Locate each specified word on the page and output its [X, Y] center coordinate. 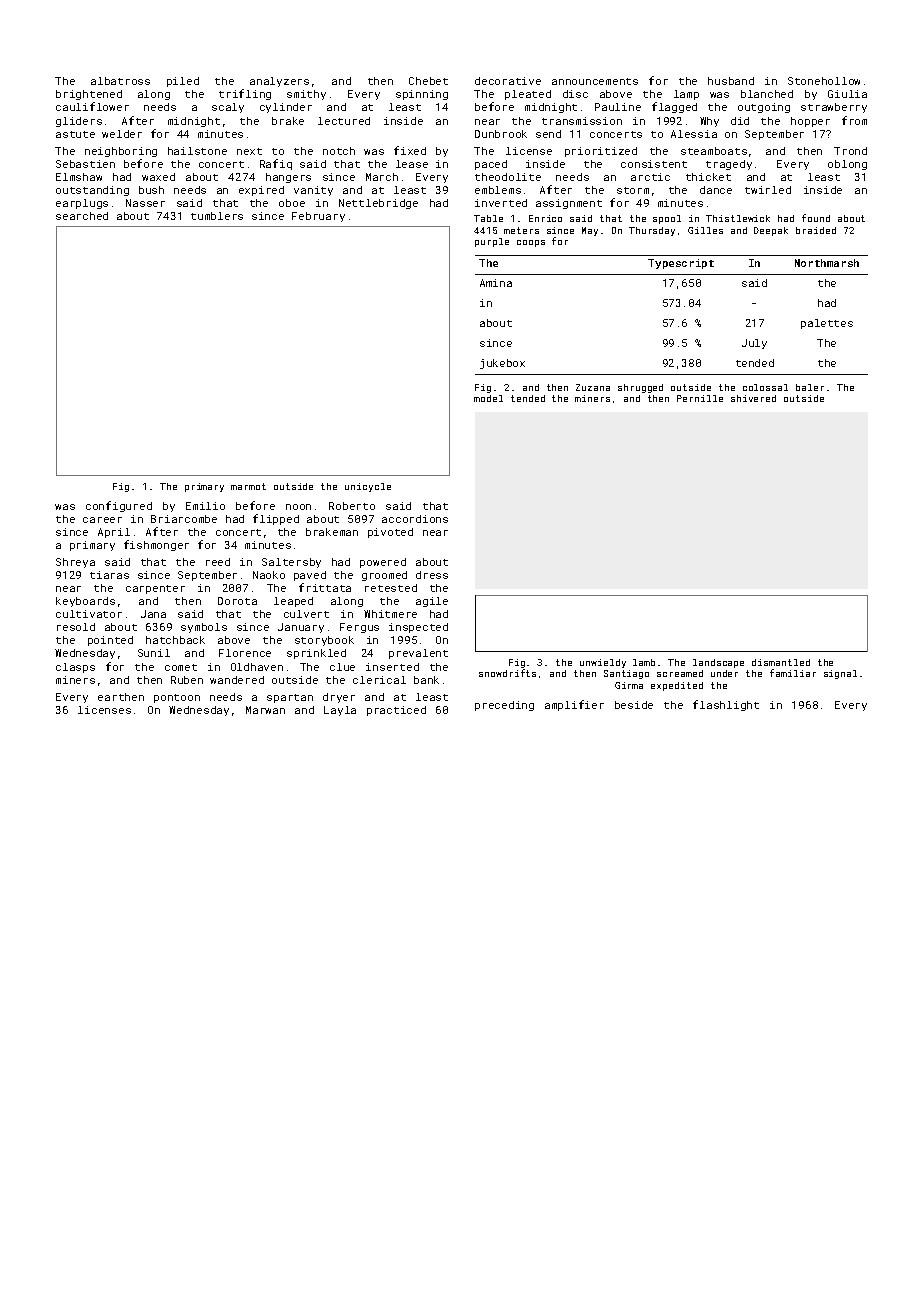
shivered [753, 398]
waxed [158, 177]
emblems [498, 190]
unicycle [368, 487]
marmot [248, 486]
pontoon [177, 698]
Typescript [681, 264]
